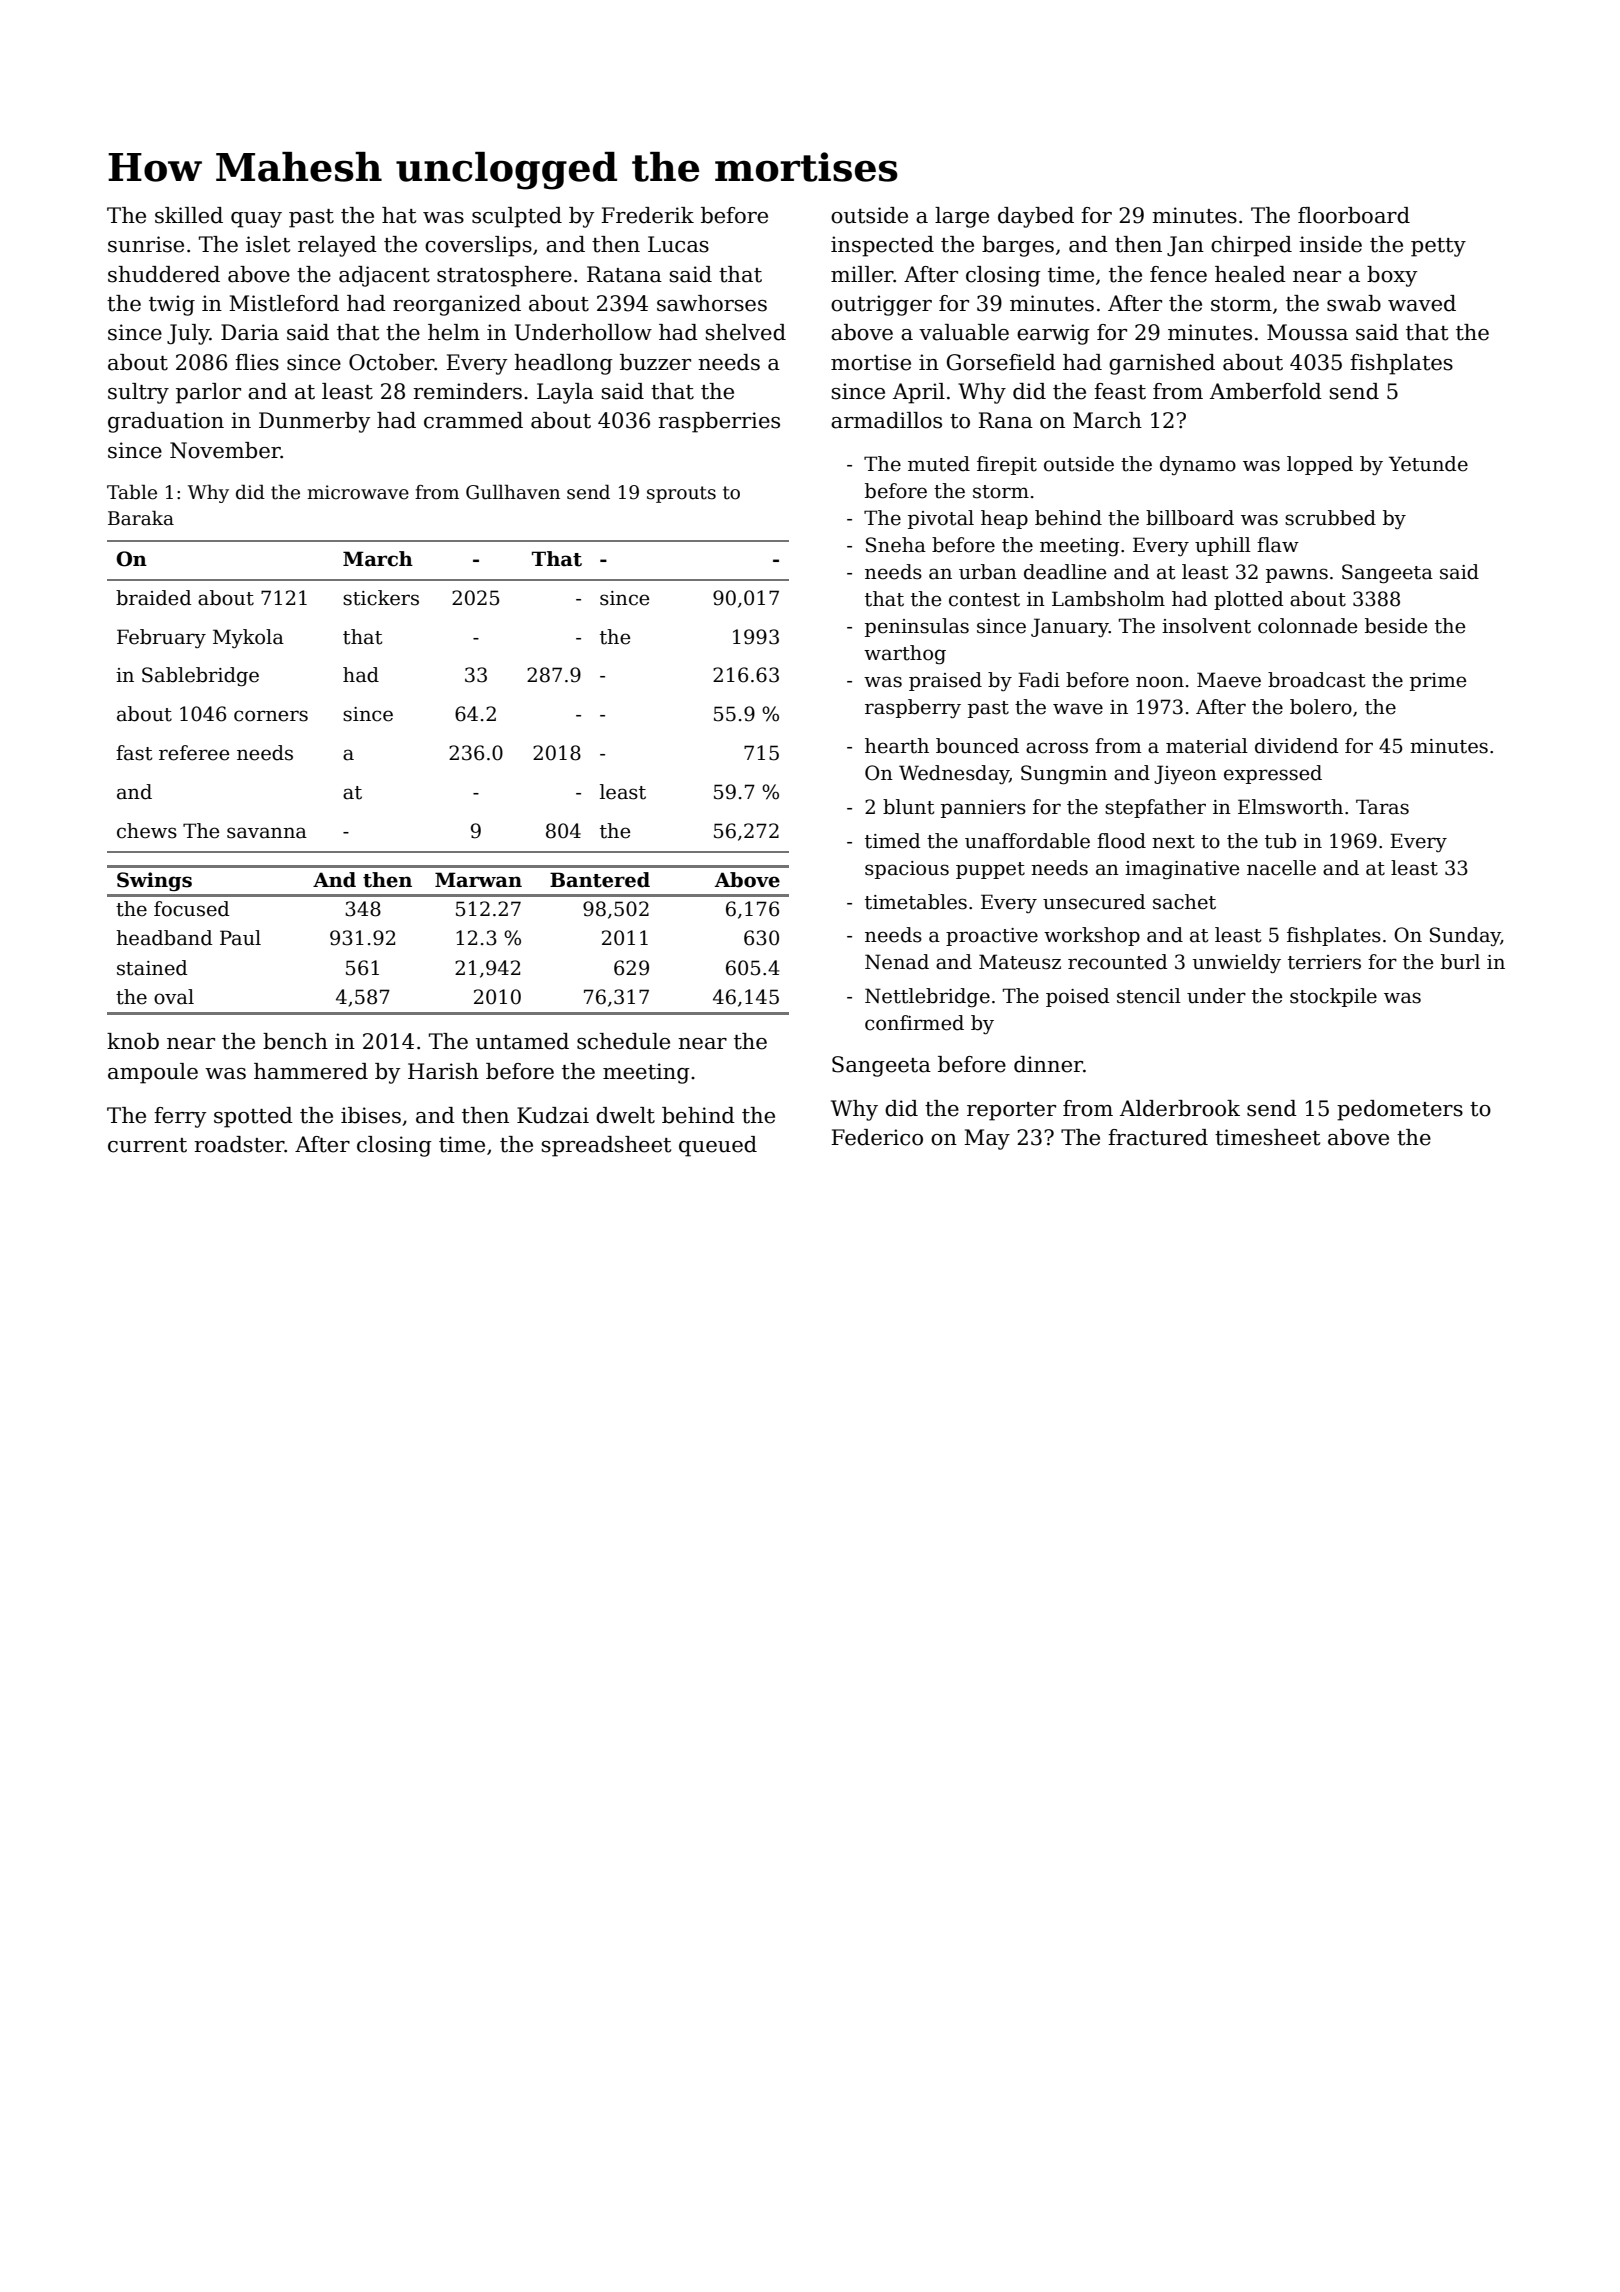  Describe the element at coordinates (1396, 626) in the image. I see `beside` at that location.
